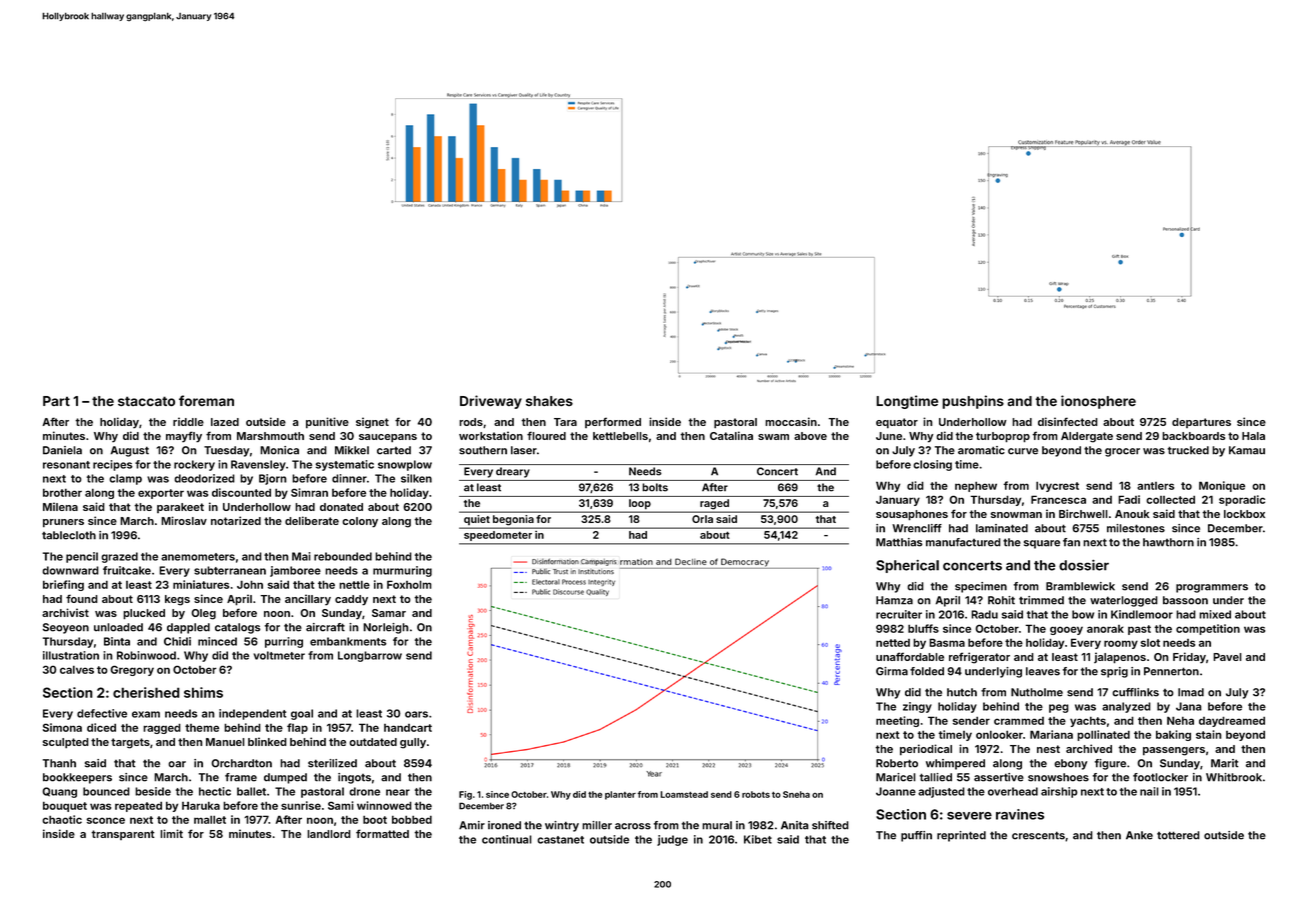 This document has width=1308, height=924. Describe the element at coordinates (912, 515) in the document. I see `sousaphones` at that location.
